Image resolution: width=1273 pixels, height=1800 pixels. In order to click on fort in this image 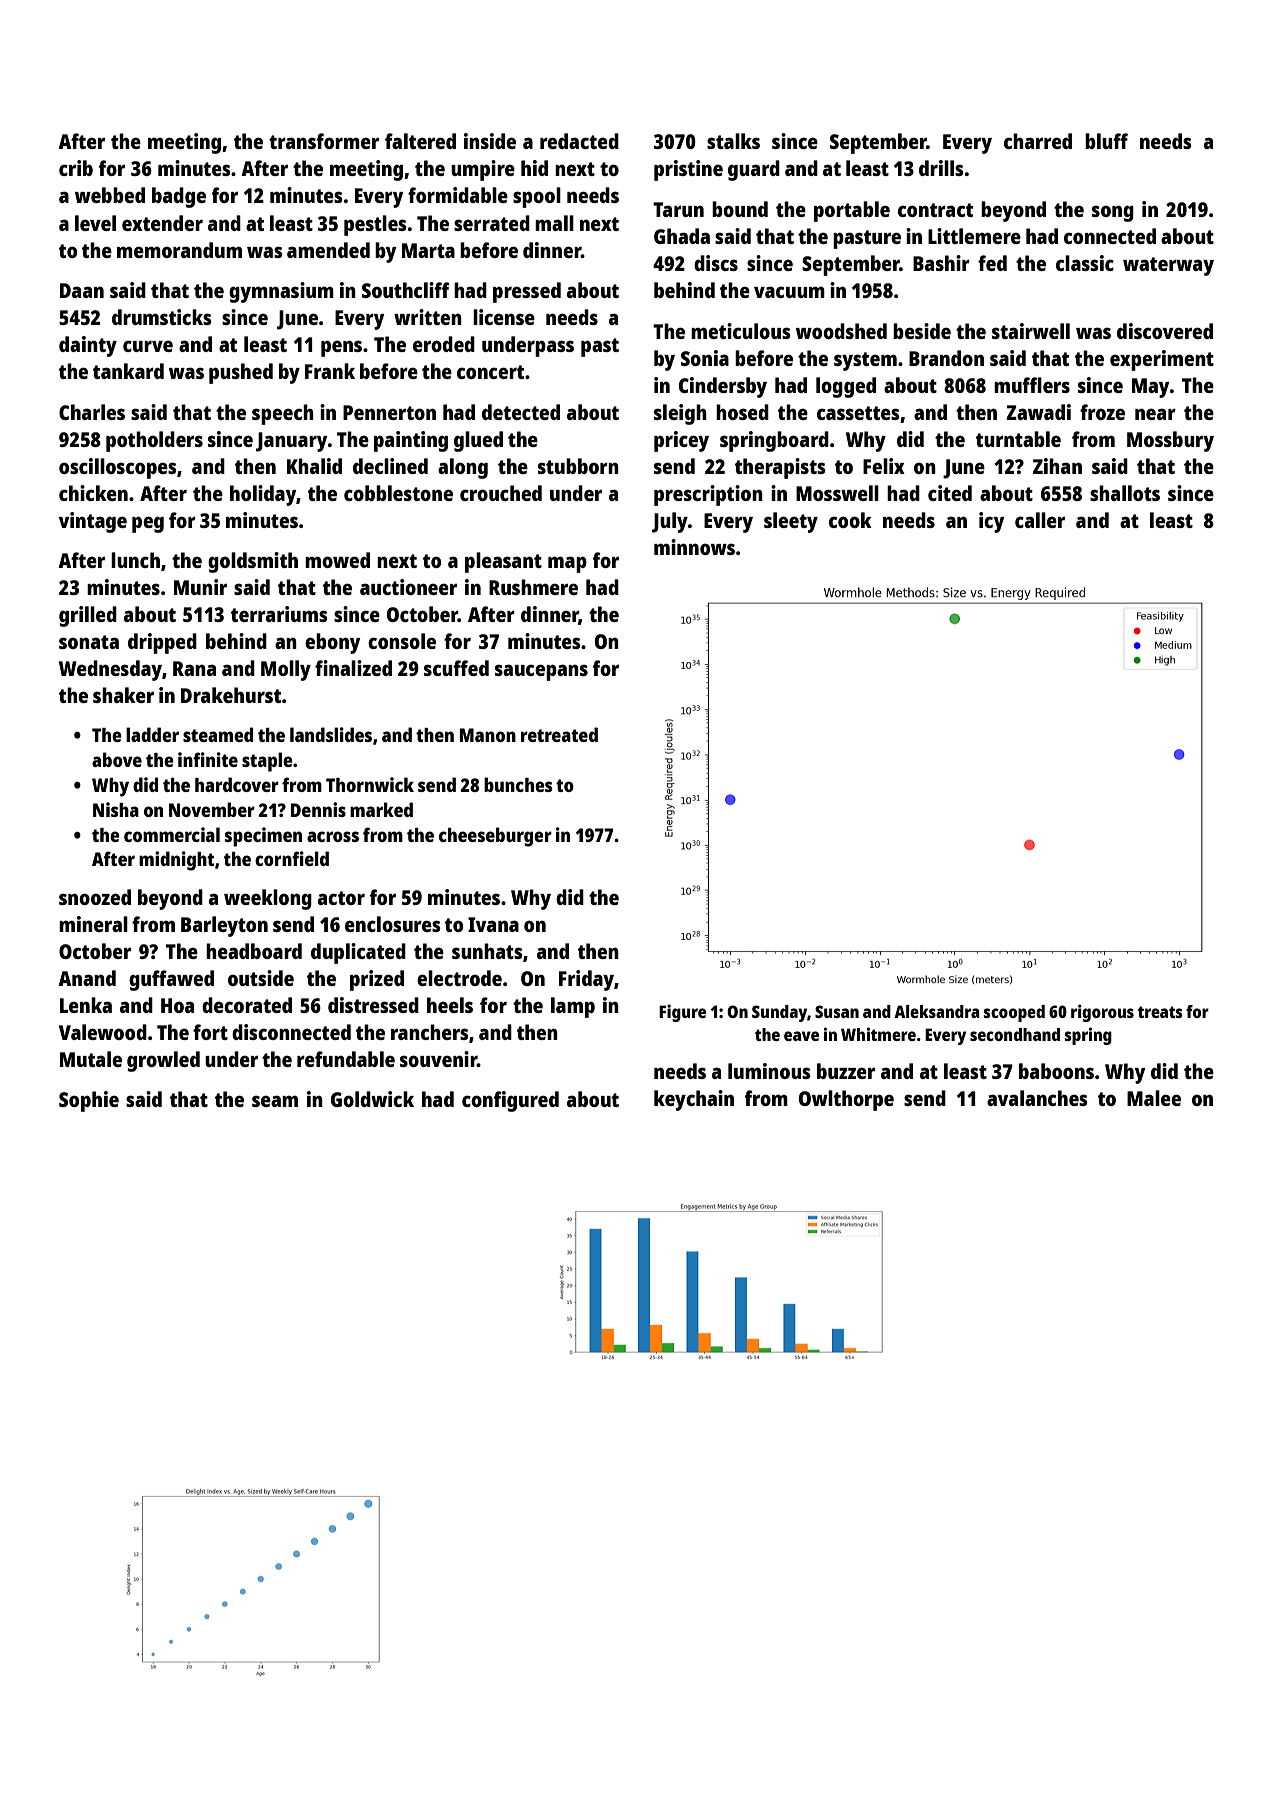, I will do `click(210, 1032)`.
